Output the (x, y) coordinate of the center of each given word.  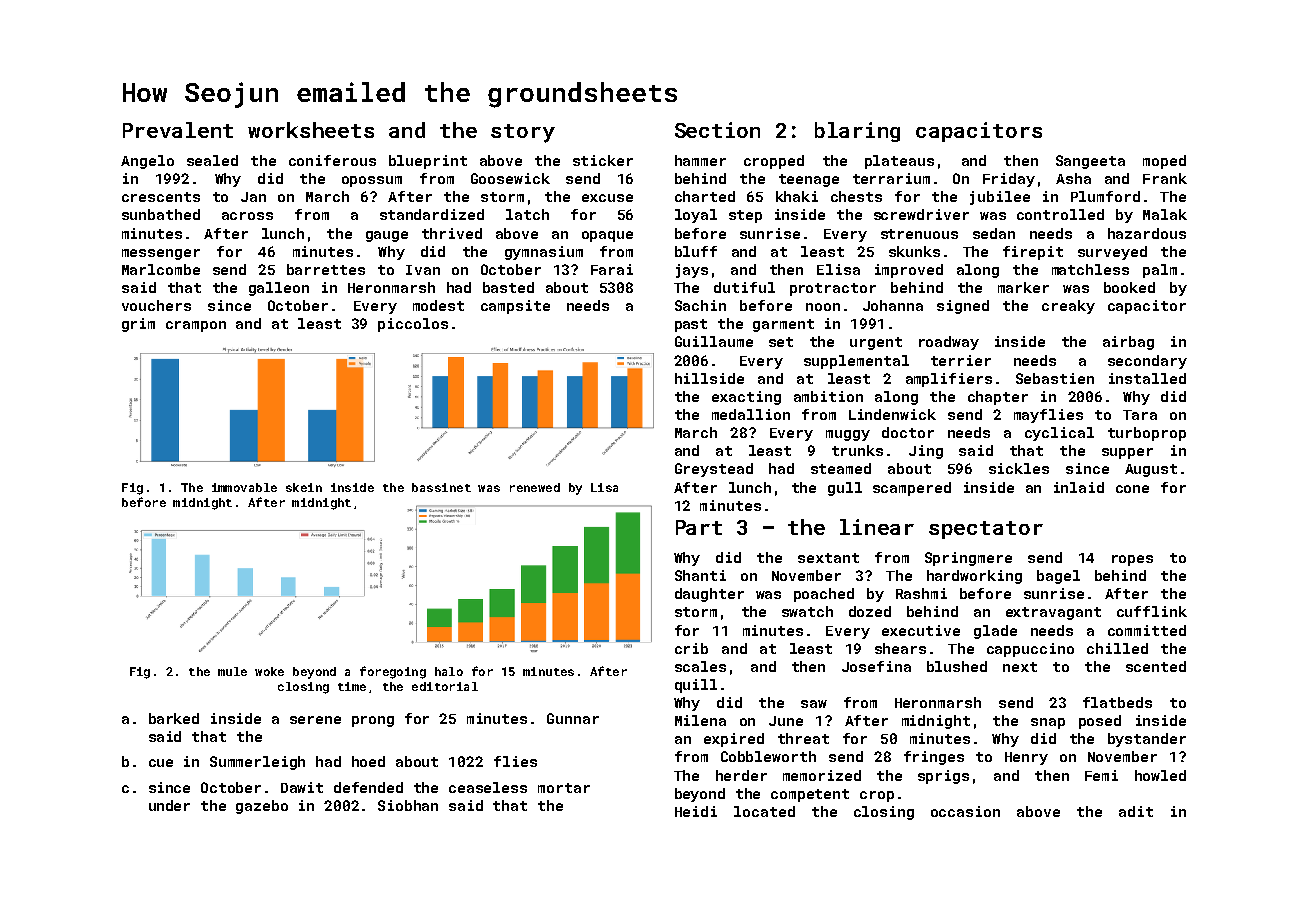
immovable (244, 487)
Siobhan (408, 805)
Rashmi (921, 593)
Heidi (696, 811)
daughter (709, 595)
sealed (212, 160)
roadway (949, 343)
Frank (1165, 178)
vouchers (156, 305)
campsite (515, 307)
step (745, 216)
